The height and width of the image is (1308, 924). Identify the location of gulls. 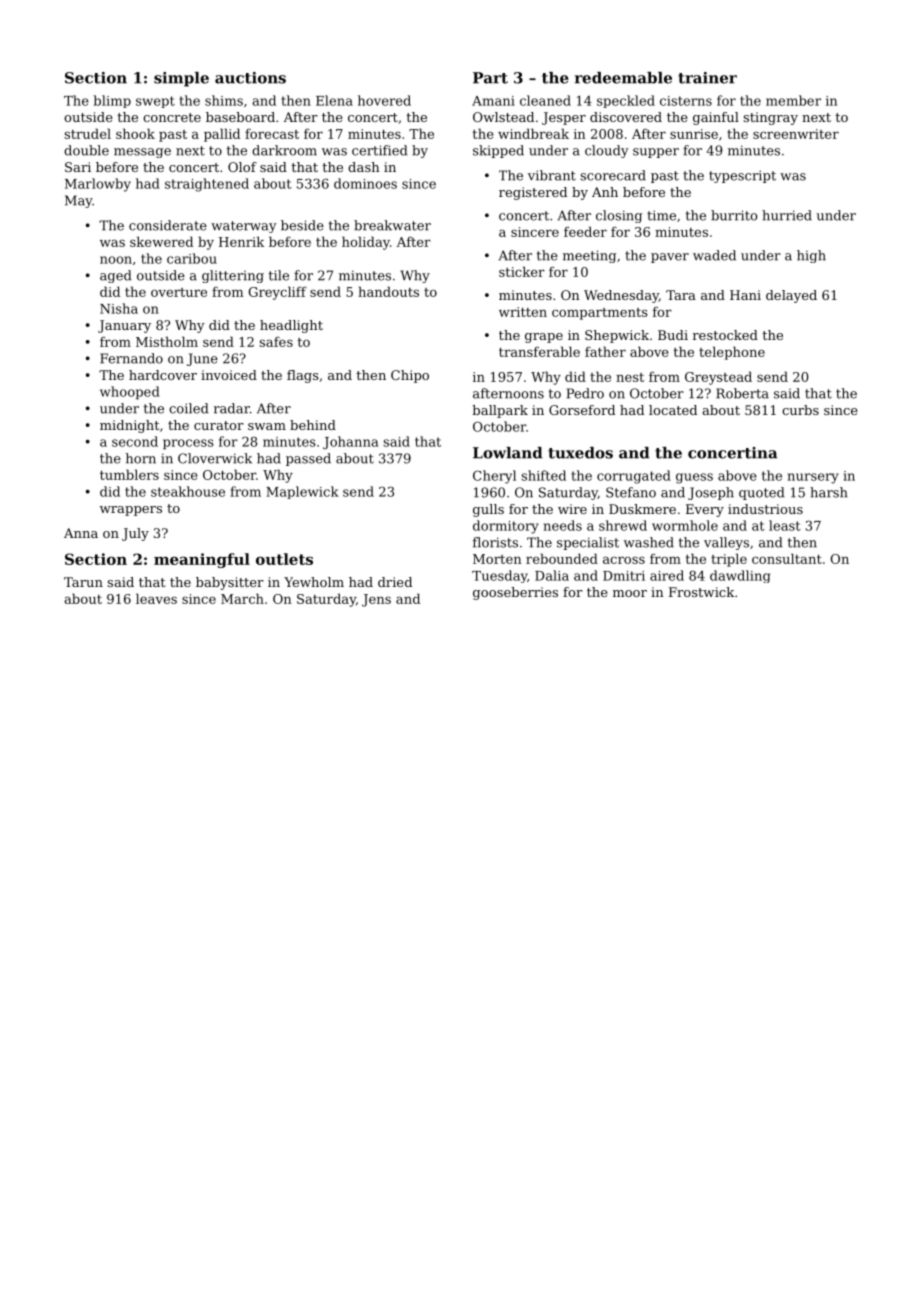
(488, 510).
